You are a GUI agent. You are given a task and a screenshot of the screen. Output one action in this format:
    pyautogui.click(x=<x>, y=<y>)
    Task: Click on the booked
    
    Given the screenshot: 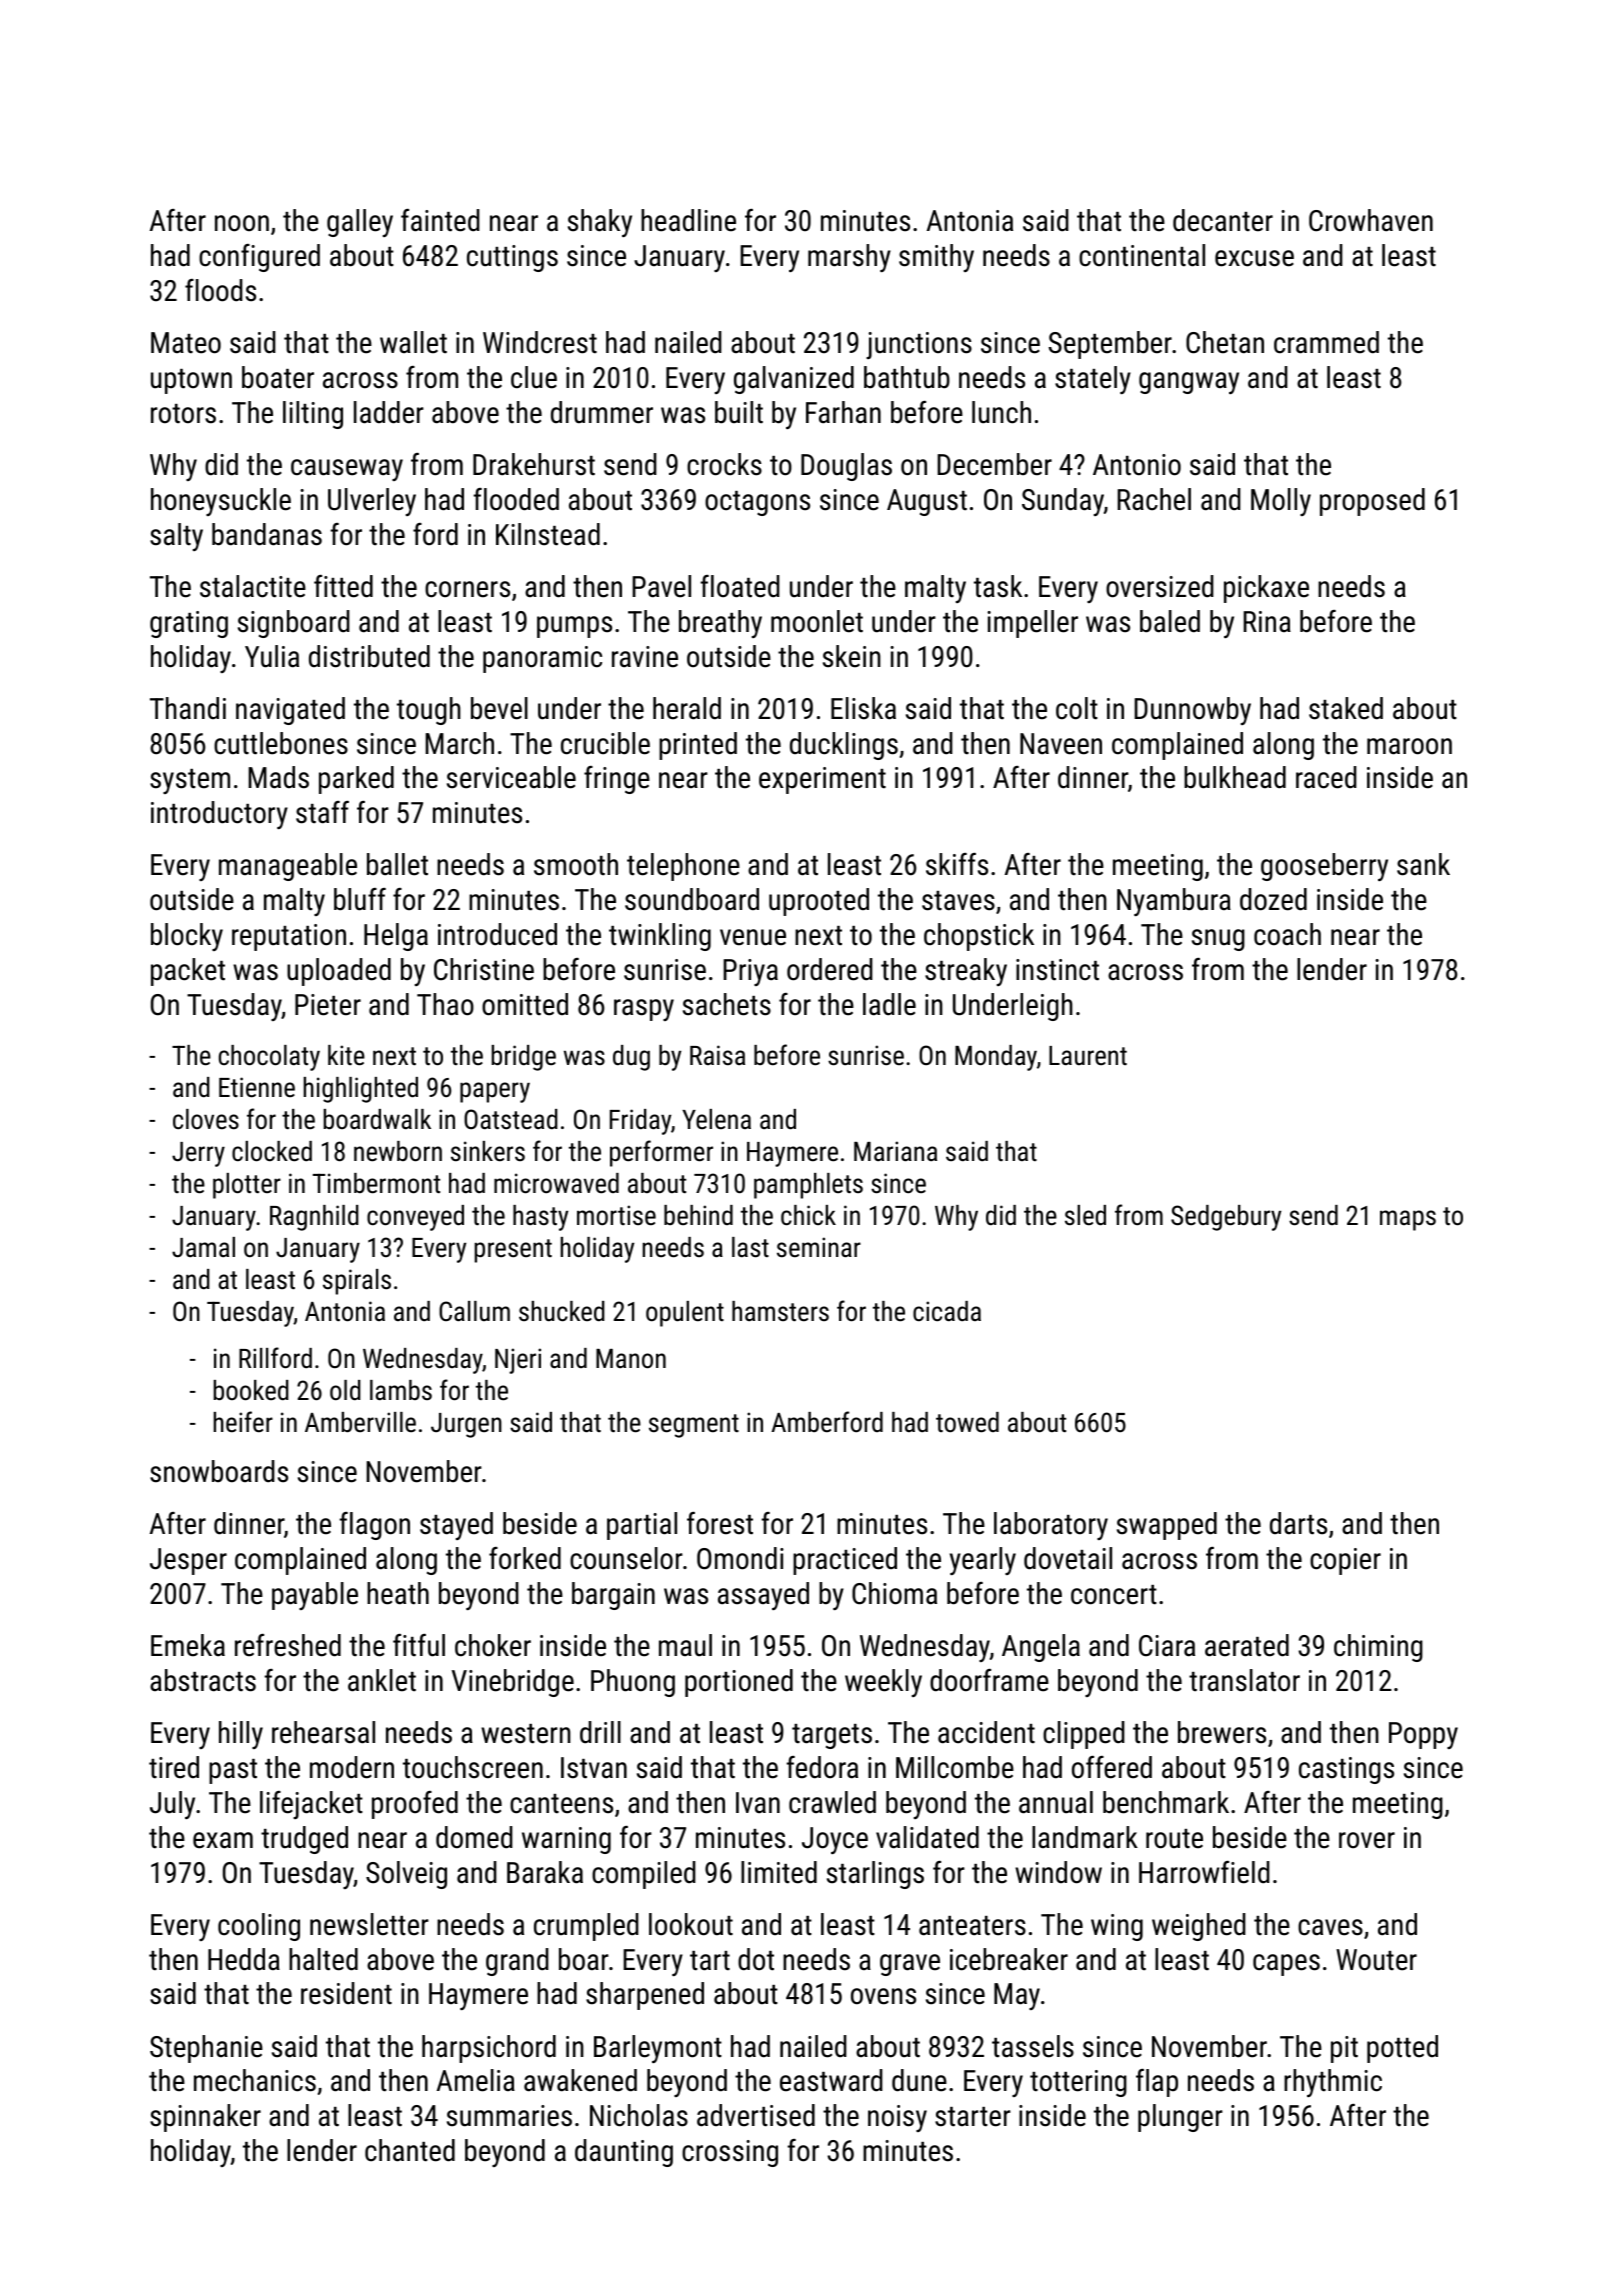 What is the action you would take?
    pyautogui.click(x=251, y=1390)
